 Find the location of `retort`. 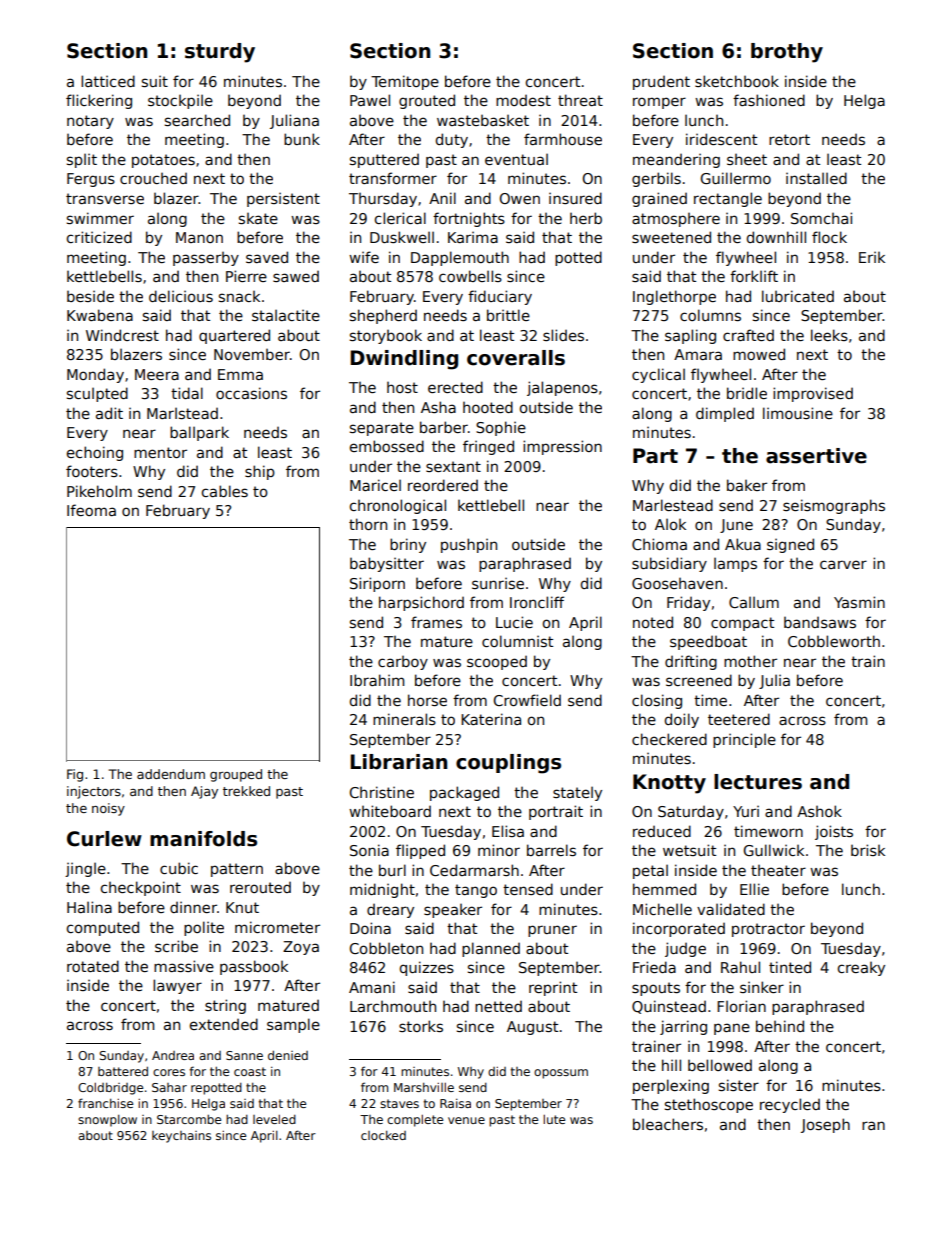

retort is located at coordinates (789, 139).
